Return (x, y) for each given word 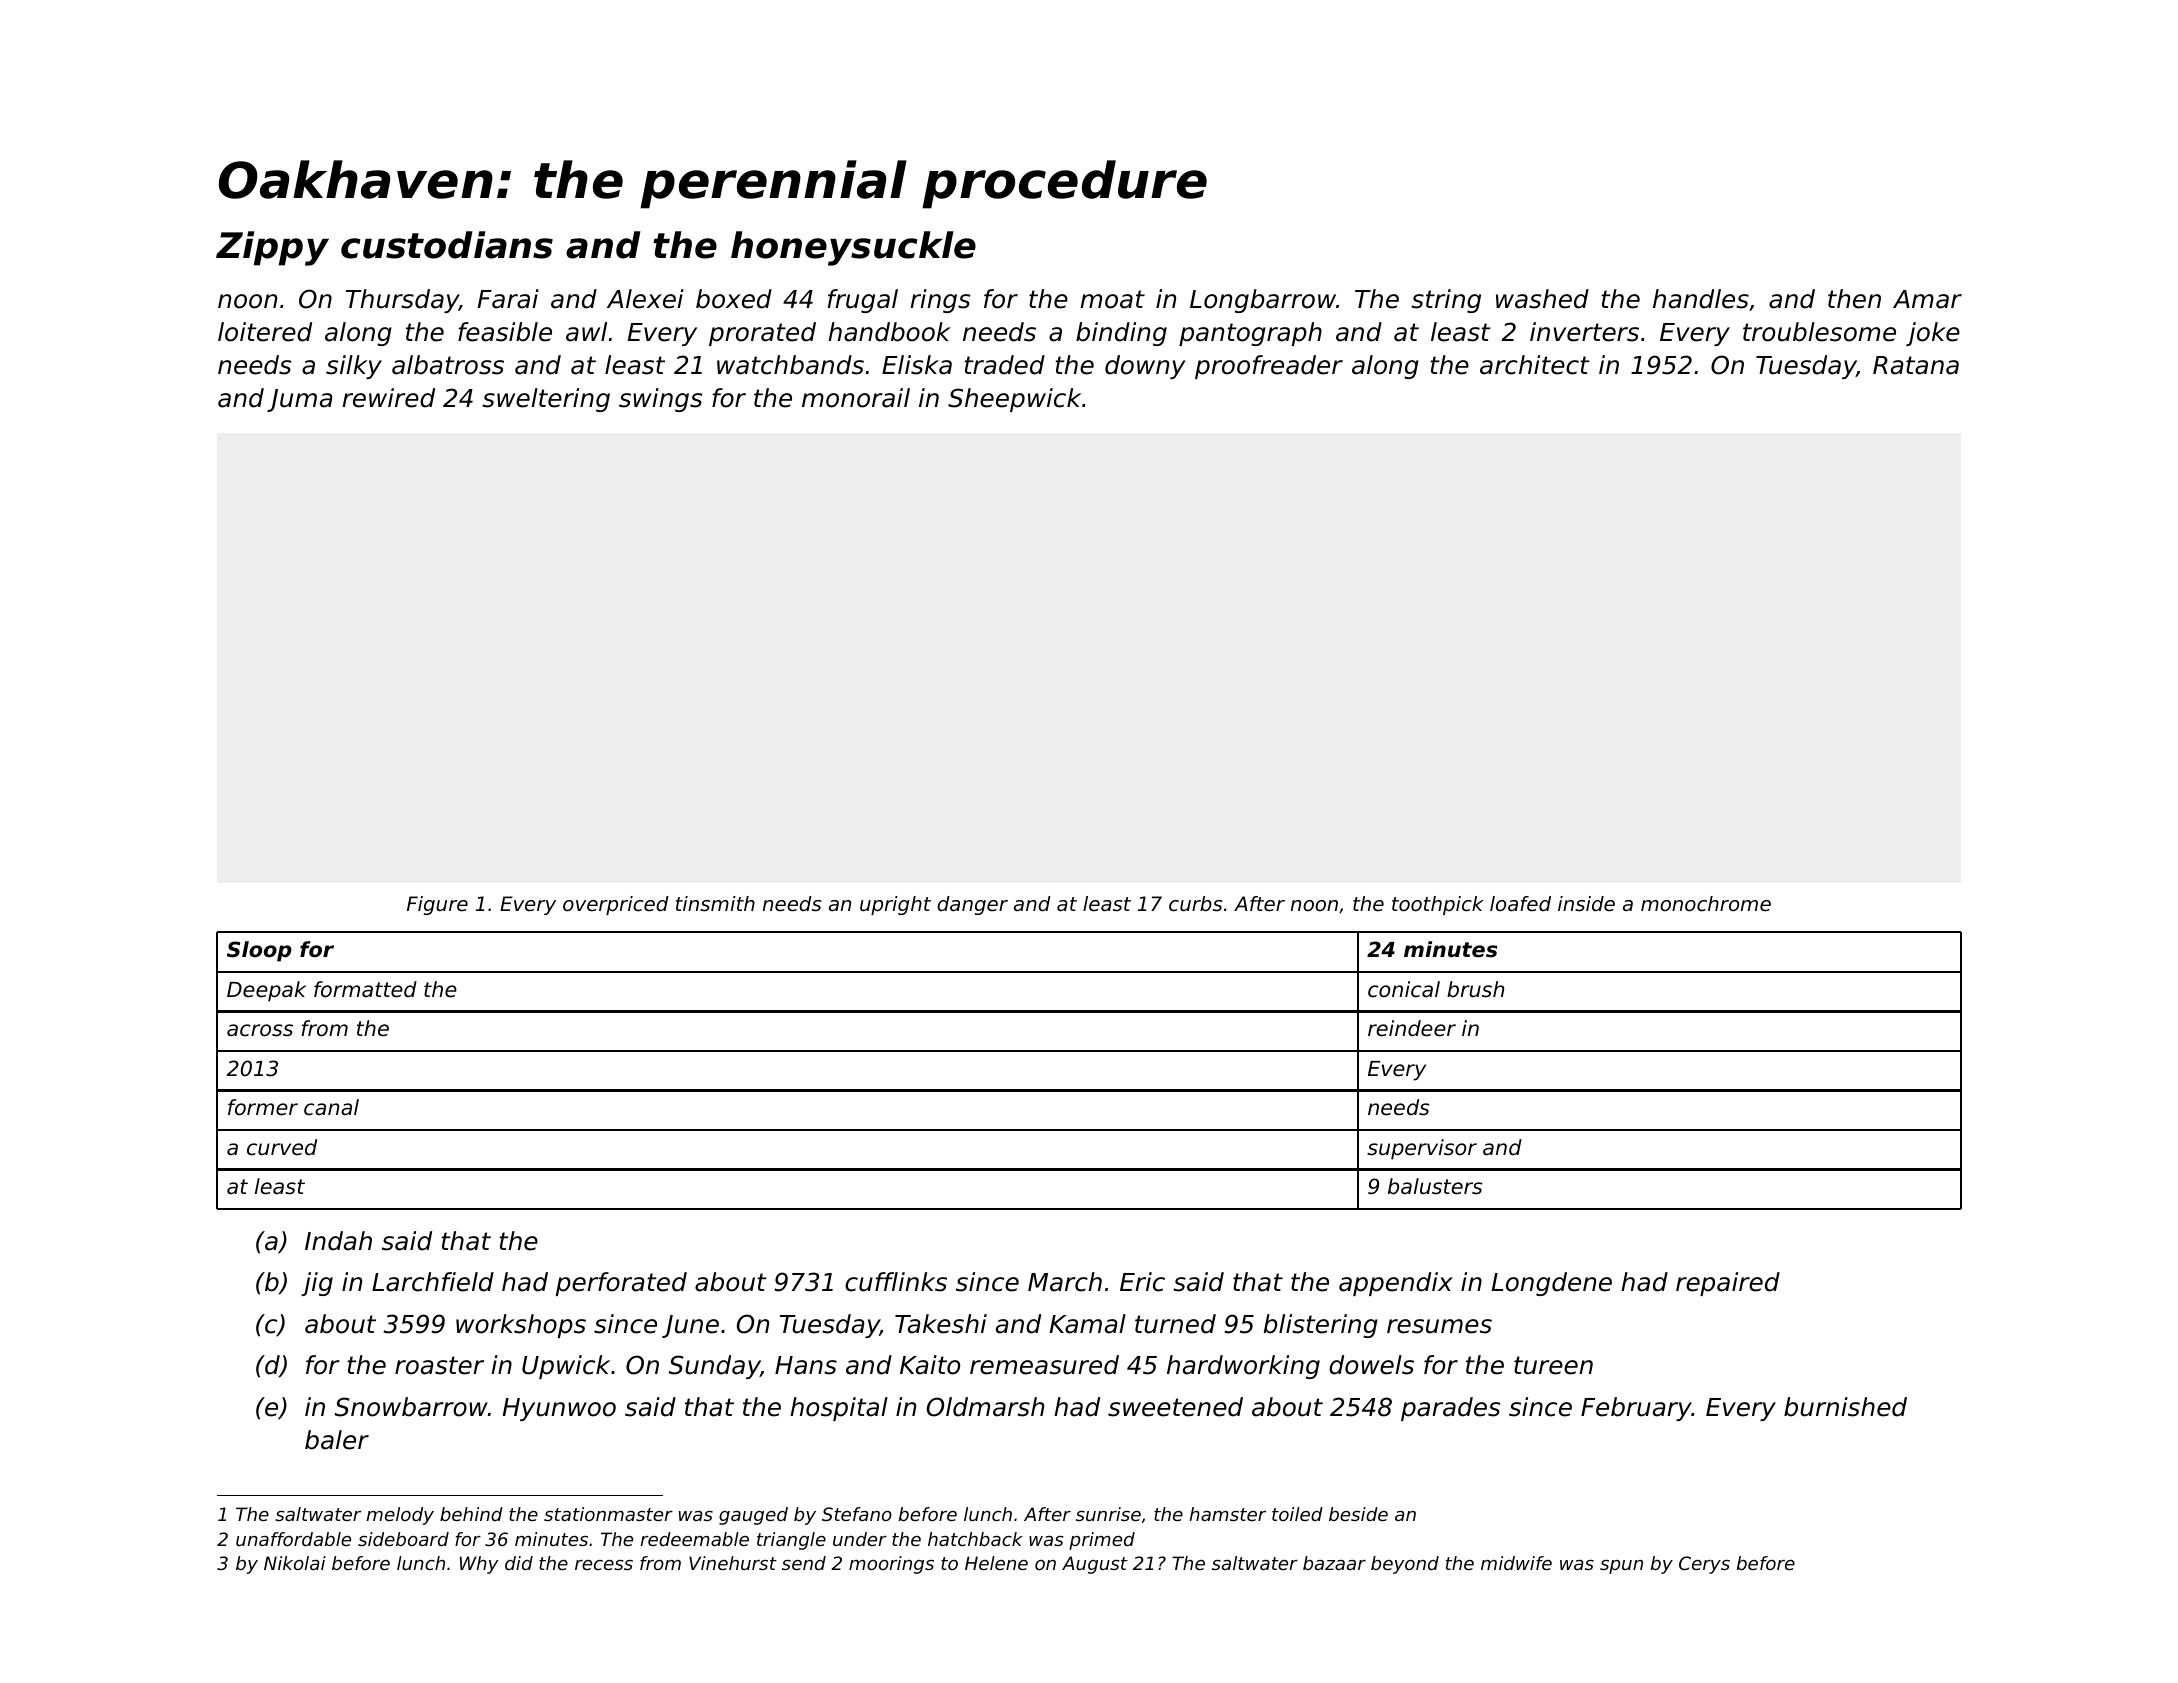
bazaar (1334, 1563)
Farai (508, 299)
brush (1475, 989)
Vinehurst (733, 1563)
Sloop (259, 951)
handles (1701, 299)
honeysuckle (853, 248)
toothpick (1438, 905)
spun (1621, 1567)
